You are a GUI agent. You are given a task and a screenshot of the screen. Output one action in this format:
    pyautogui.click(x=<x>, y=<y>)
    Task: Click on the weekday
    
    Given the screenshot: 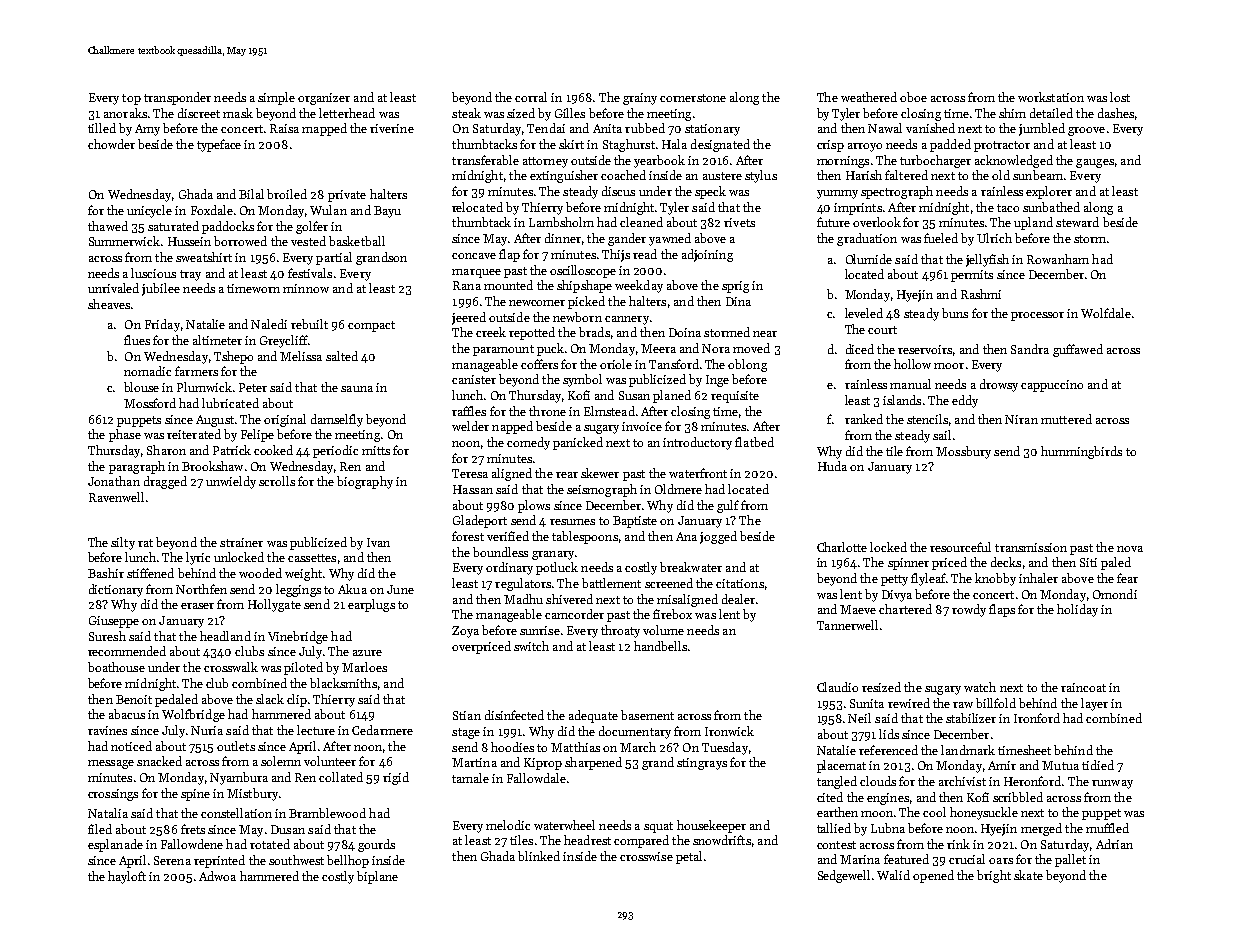 What is the action you would take?
    pyautogui.click(x=639, y=286)
